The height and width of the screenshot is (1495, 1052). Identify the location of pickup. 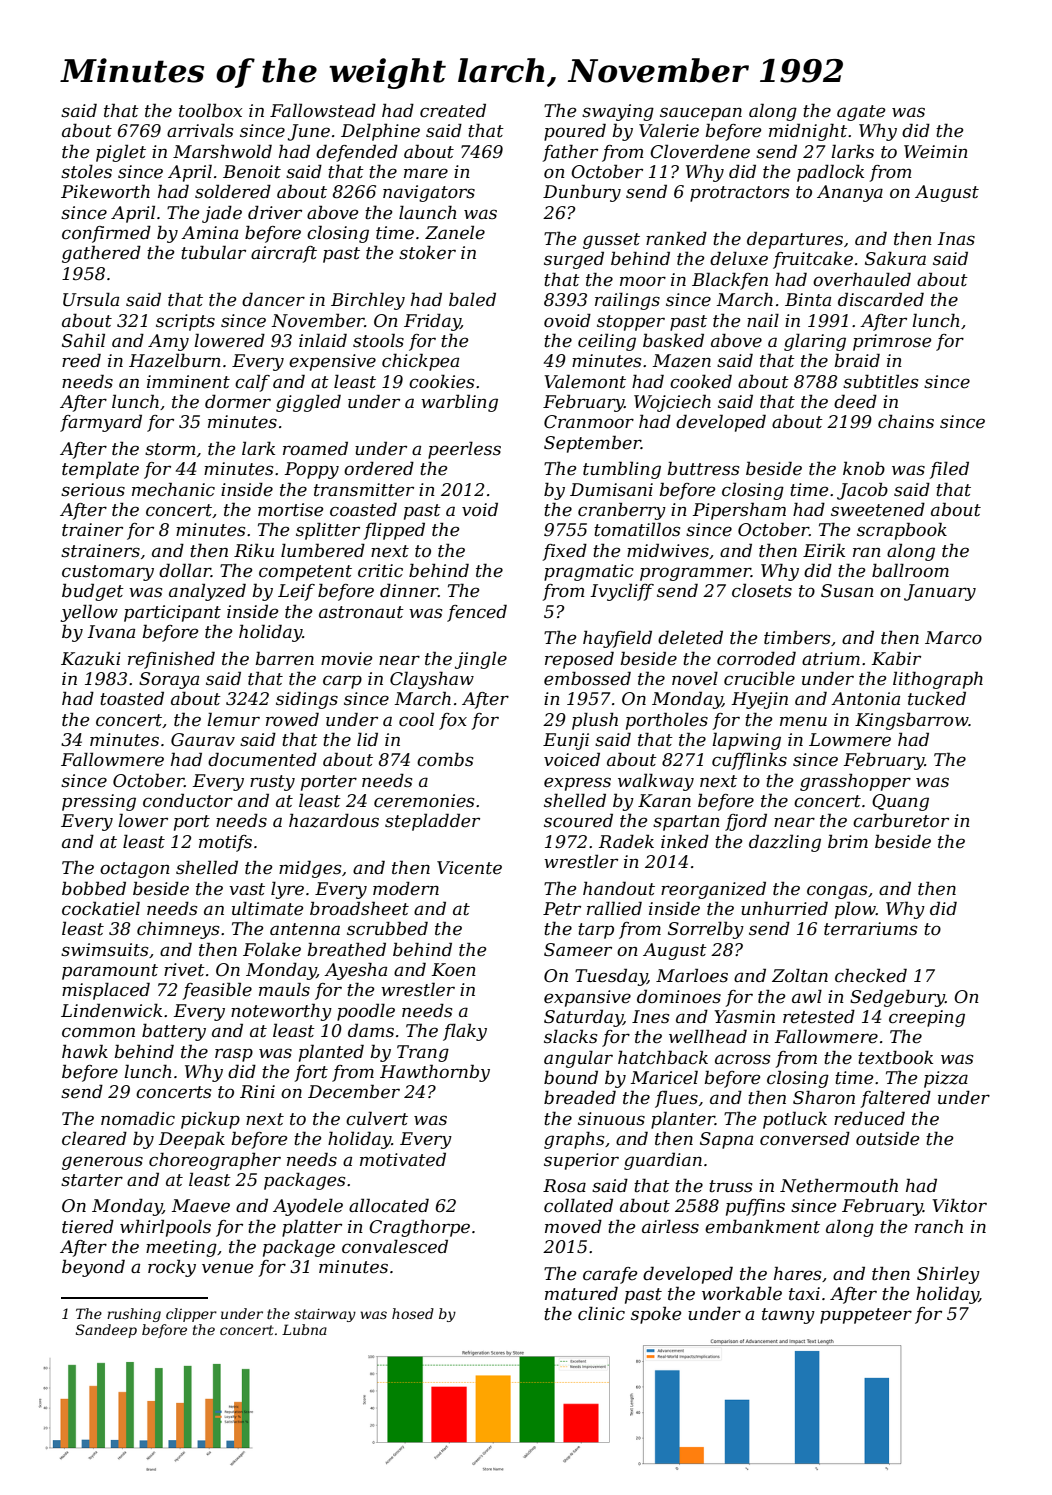
(210, 1120).
